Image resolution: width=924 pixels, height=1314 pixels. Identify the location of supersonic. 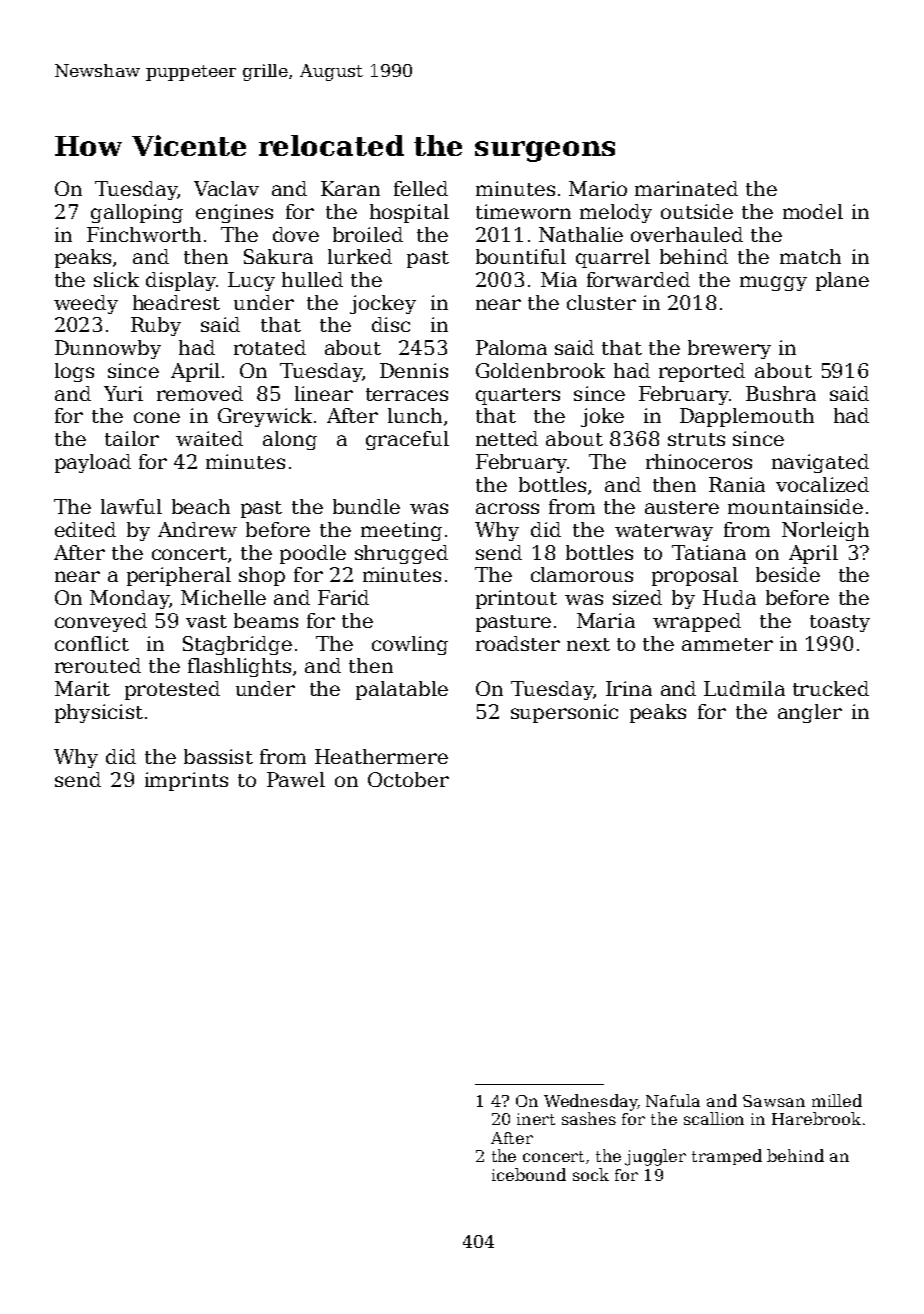
(564, 713).
